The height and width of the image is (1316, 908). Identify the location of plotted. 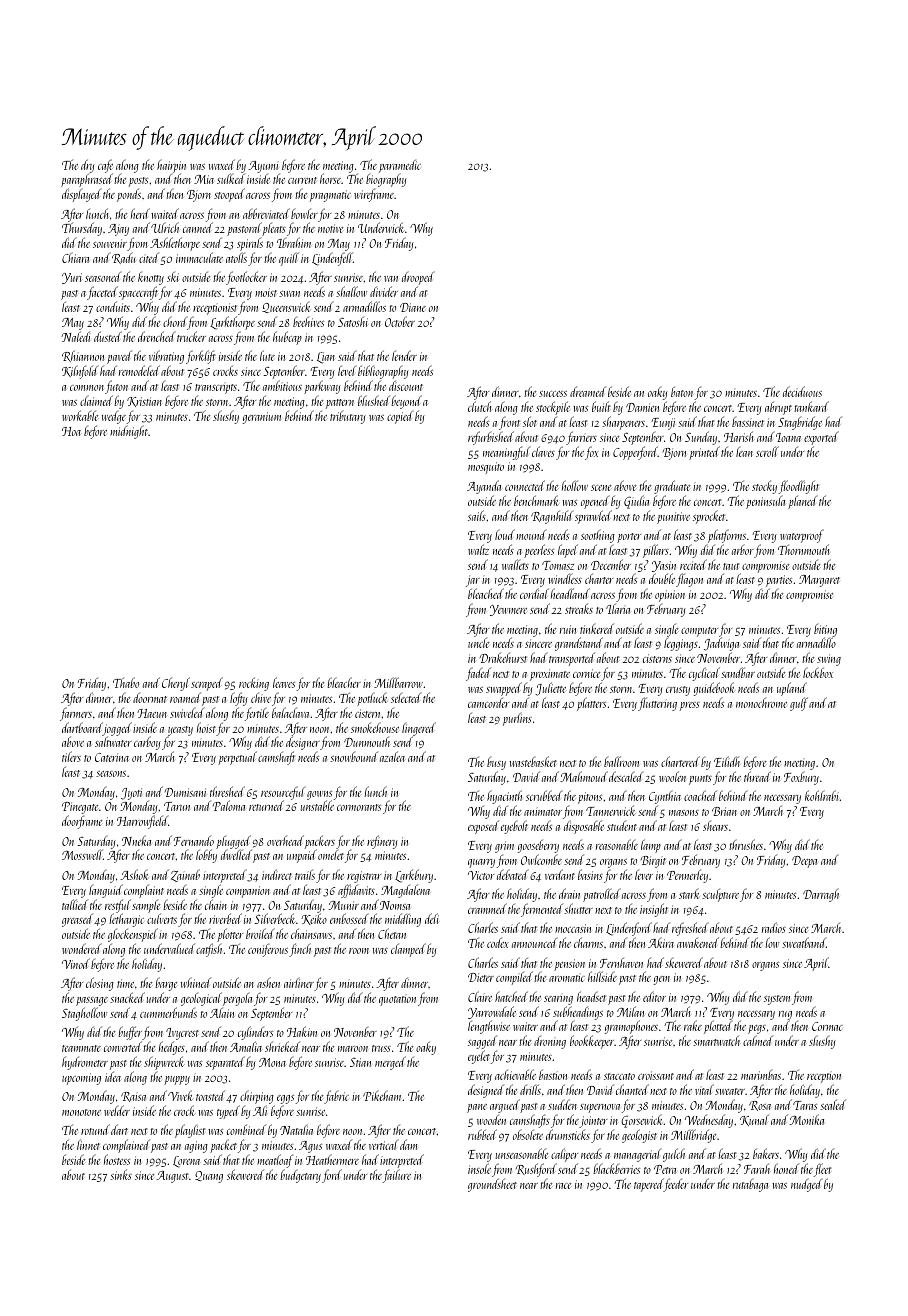
(718, 1027).
